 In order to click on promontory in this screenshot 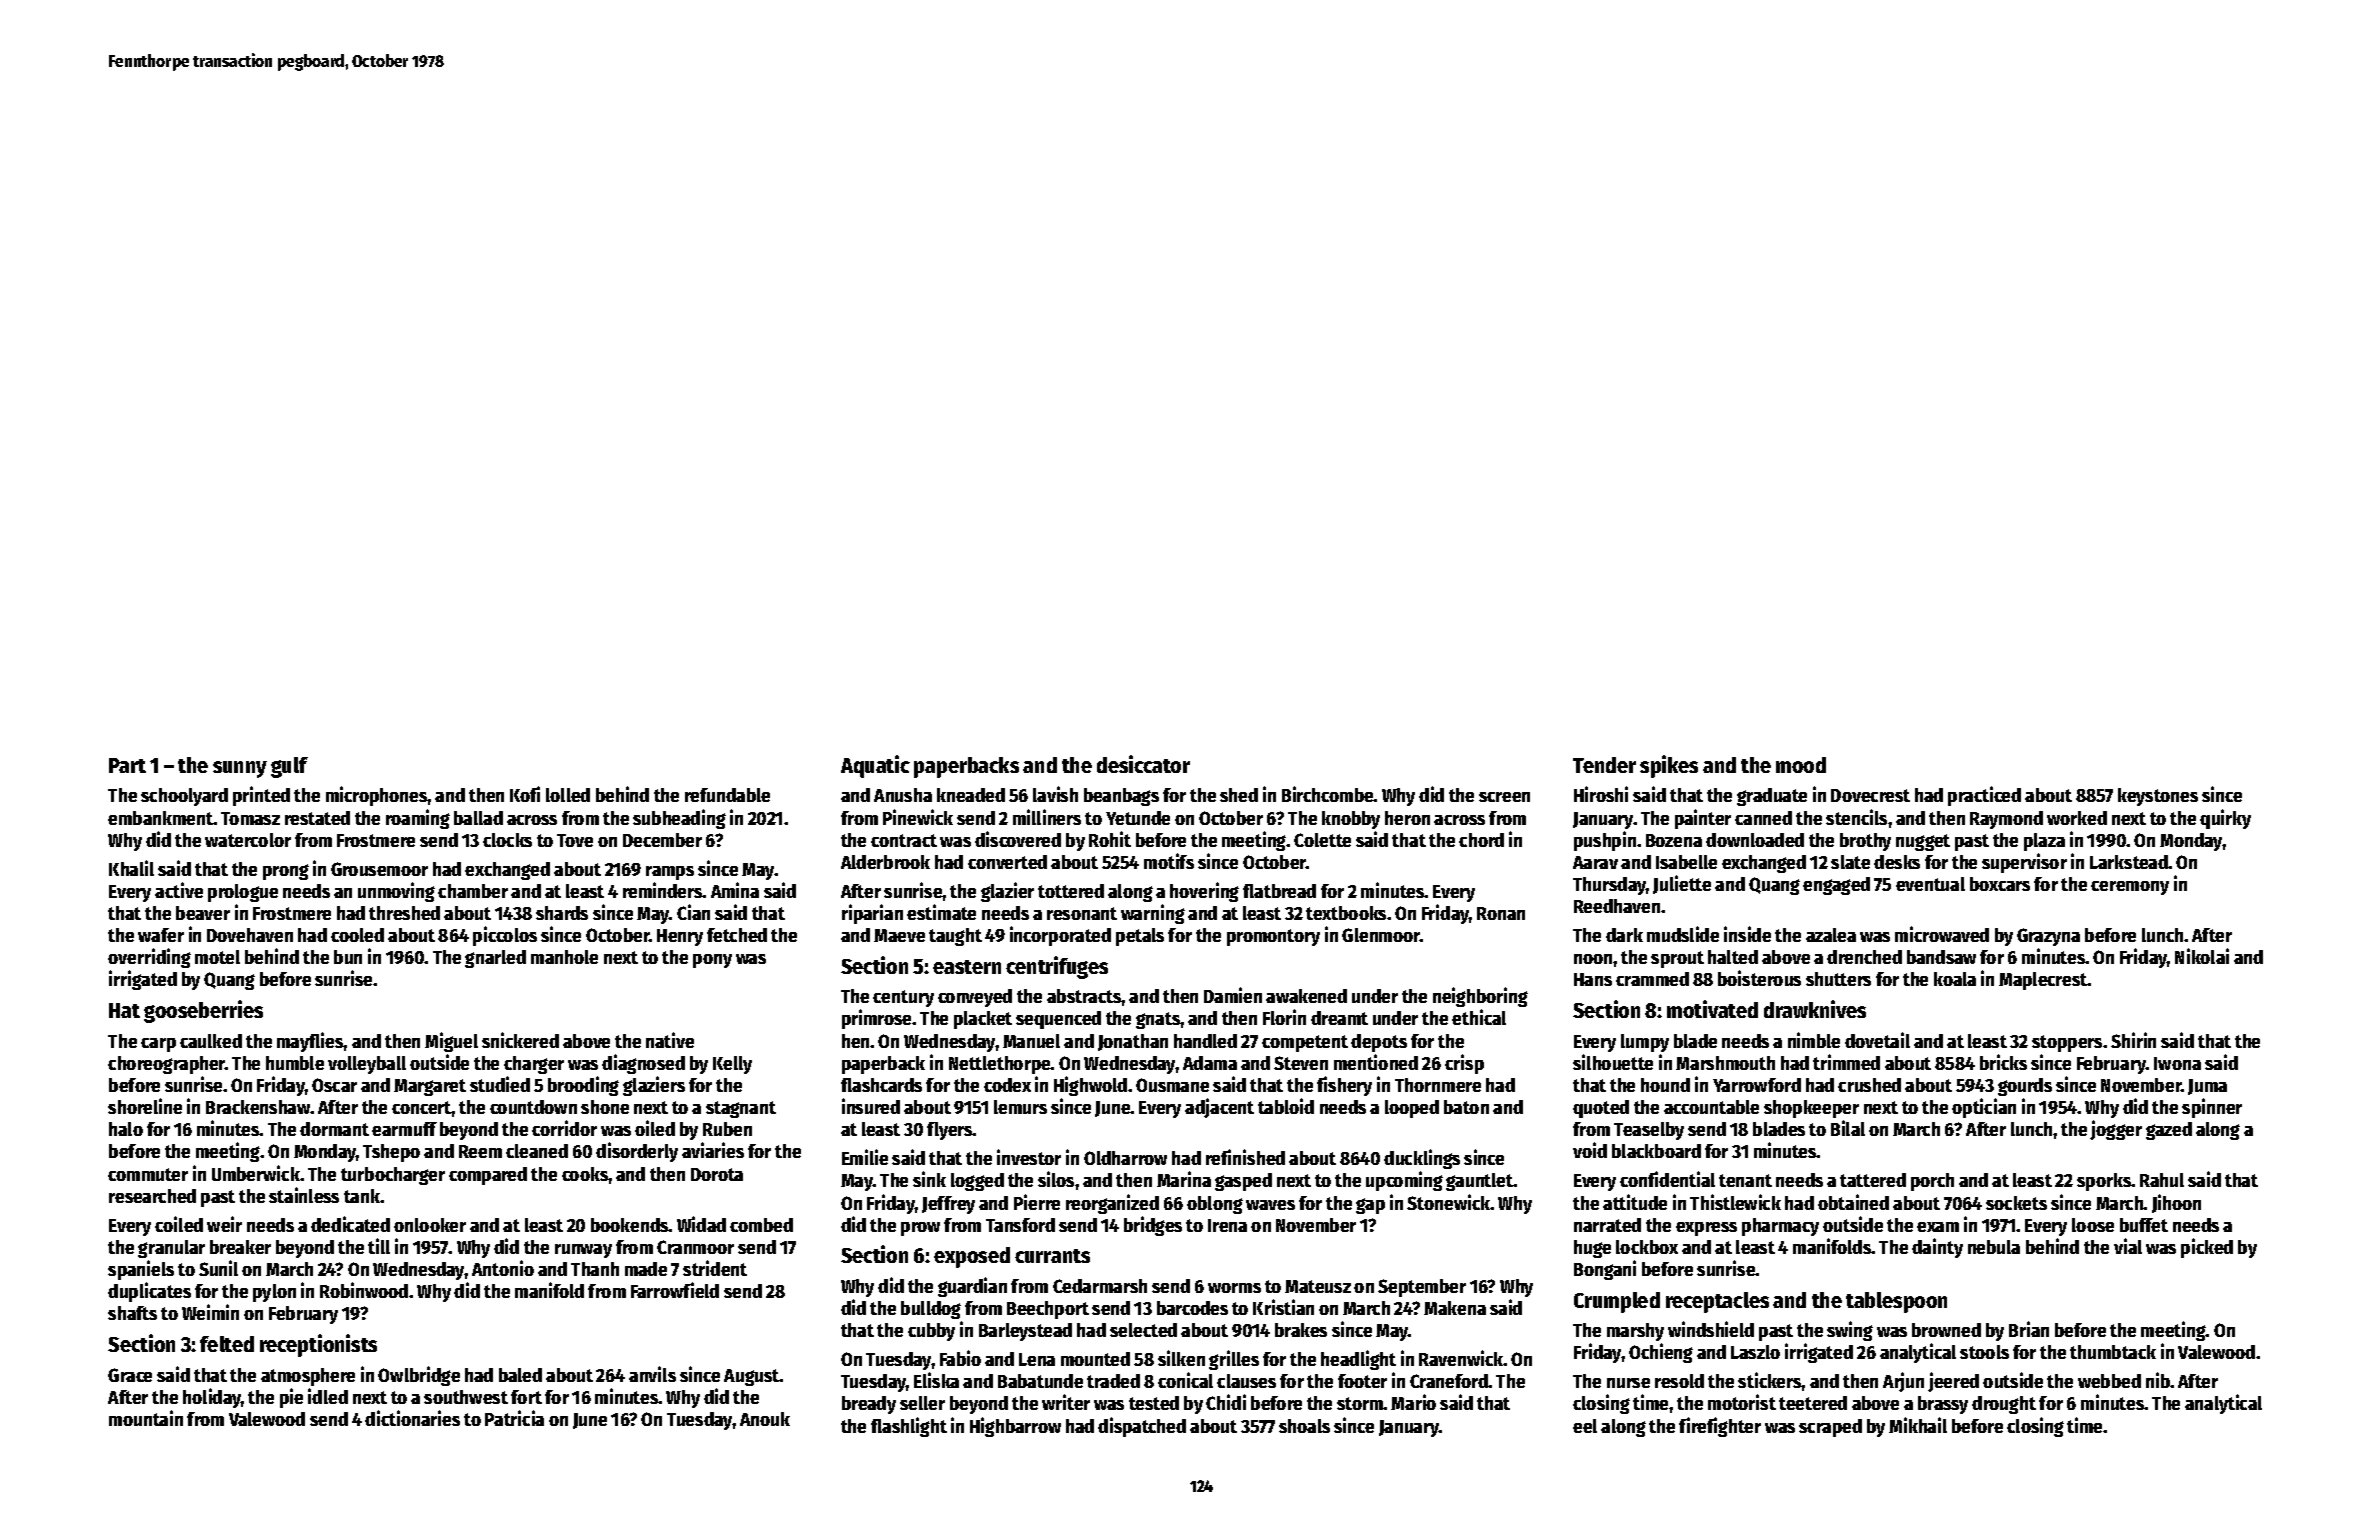, I will do `click(1273, 937)`.
